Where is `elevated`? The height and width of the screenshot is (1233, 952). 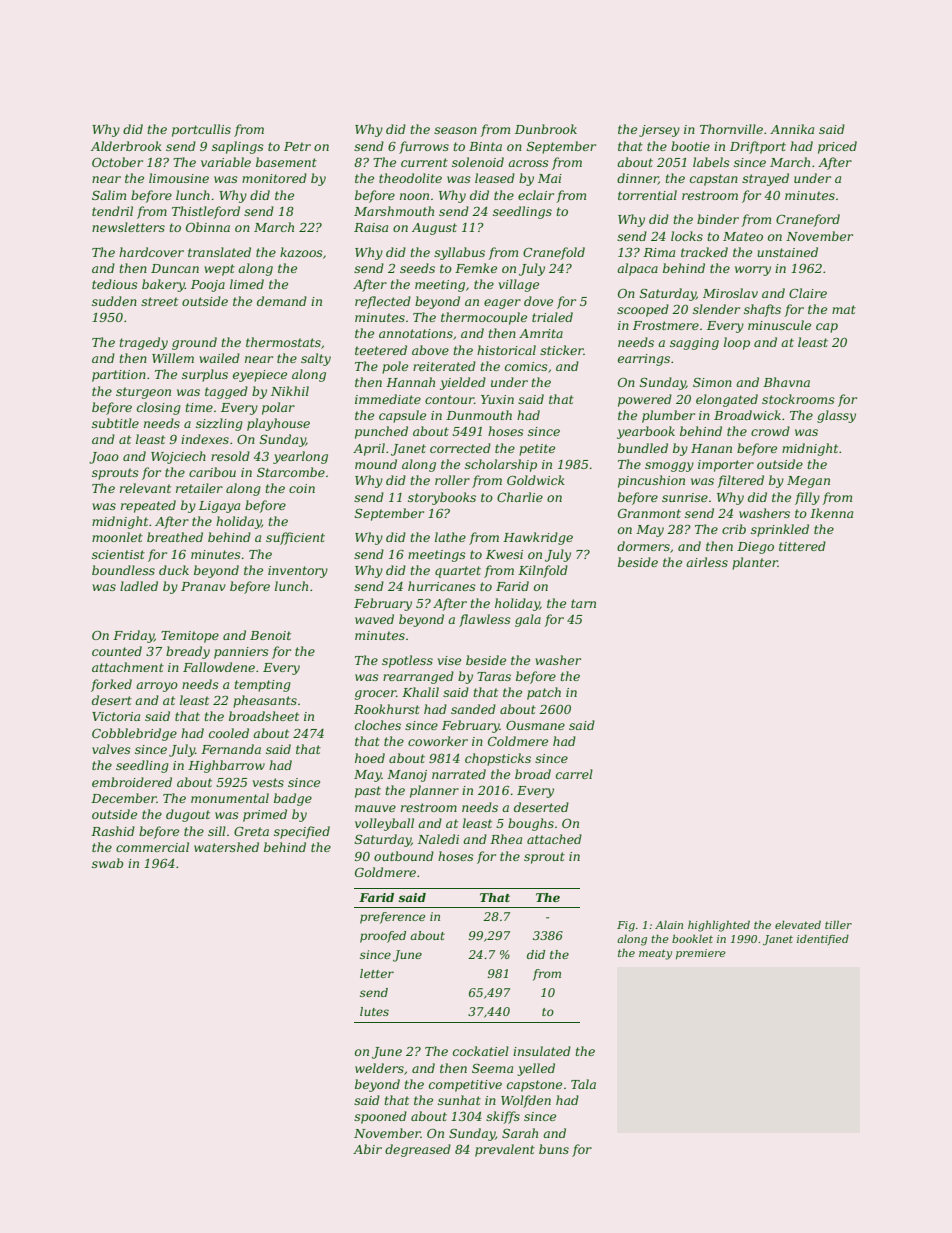 elevated is located at coordinates (798, 924).
